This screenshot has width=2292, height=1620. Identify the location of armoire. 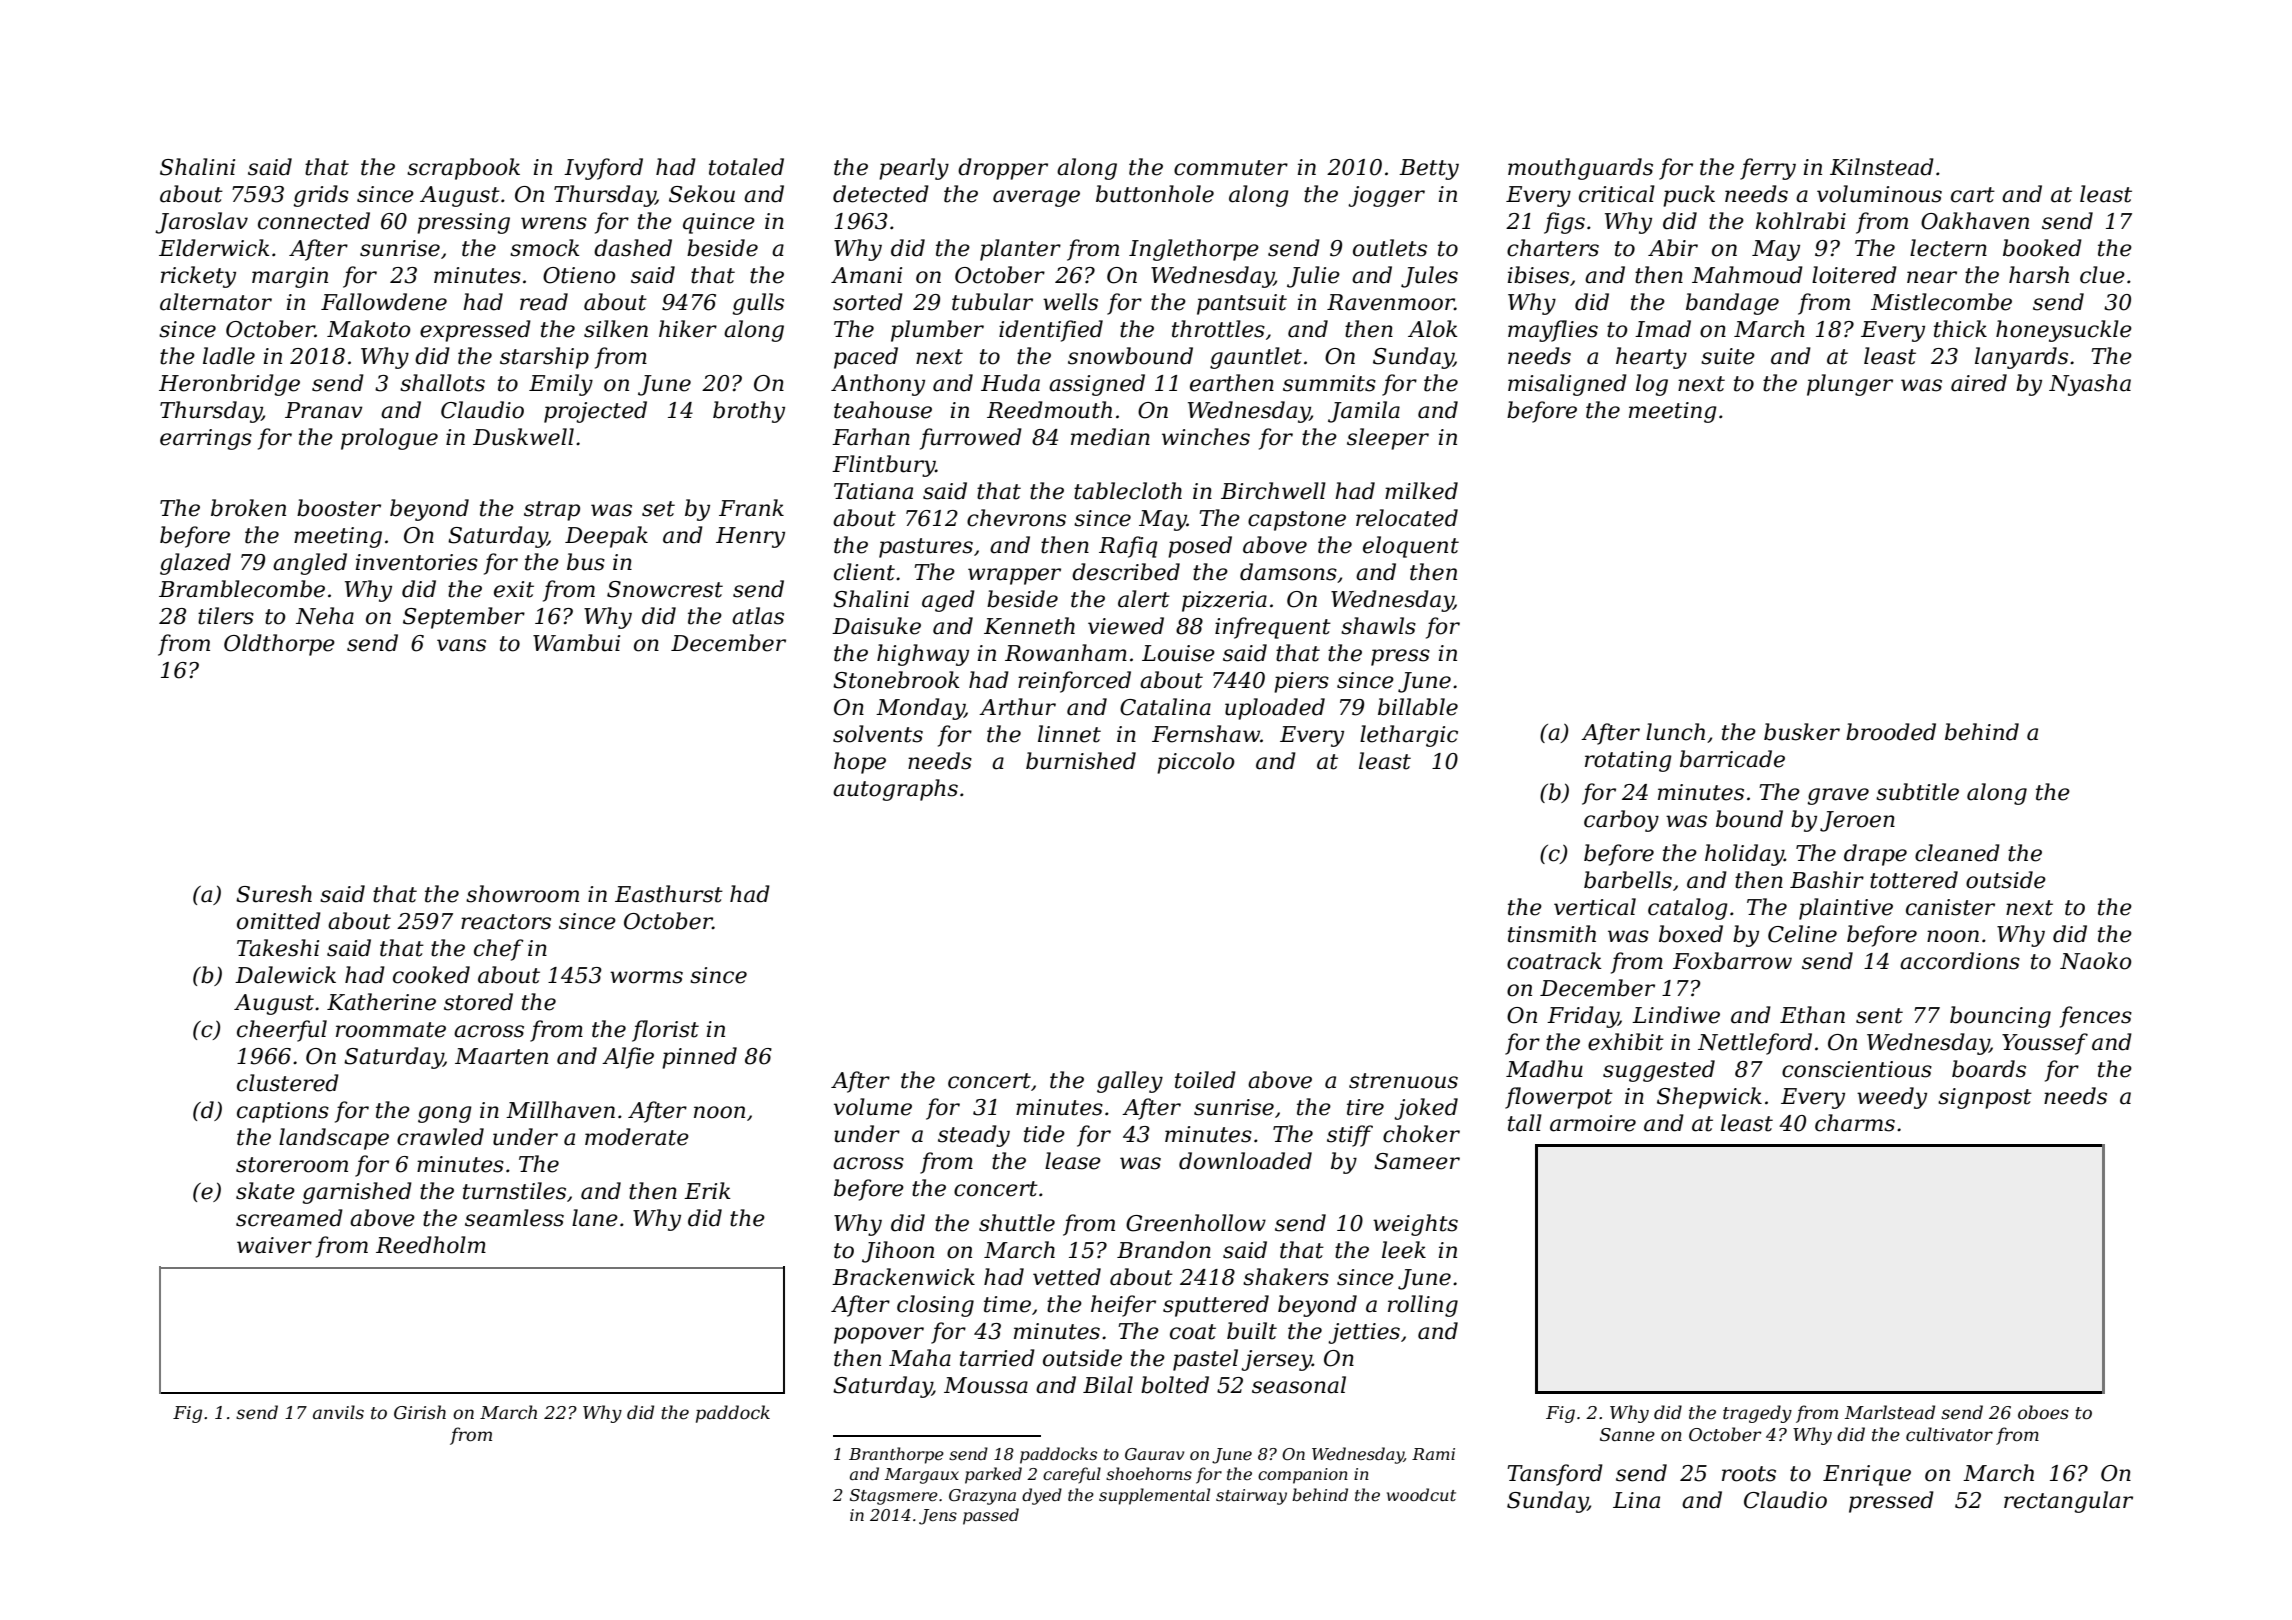
(1593, 1123).
